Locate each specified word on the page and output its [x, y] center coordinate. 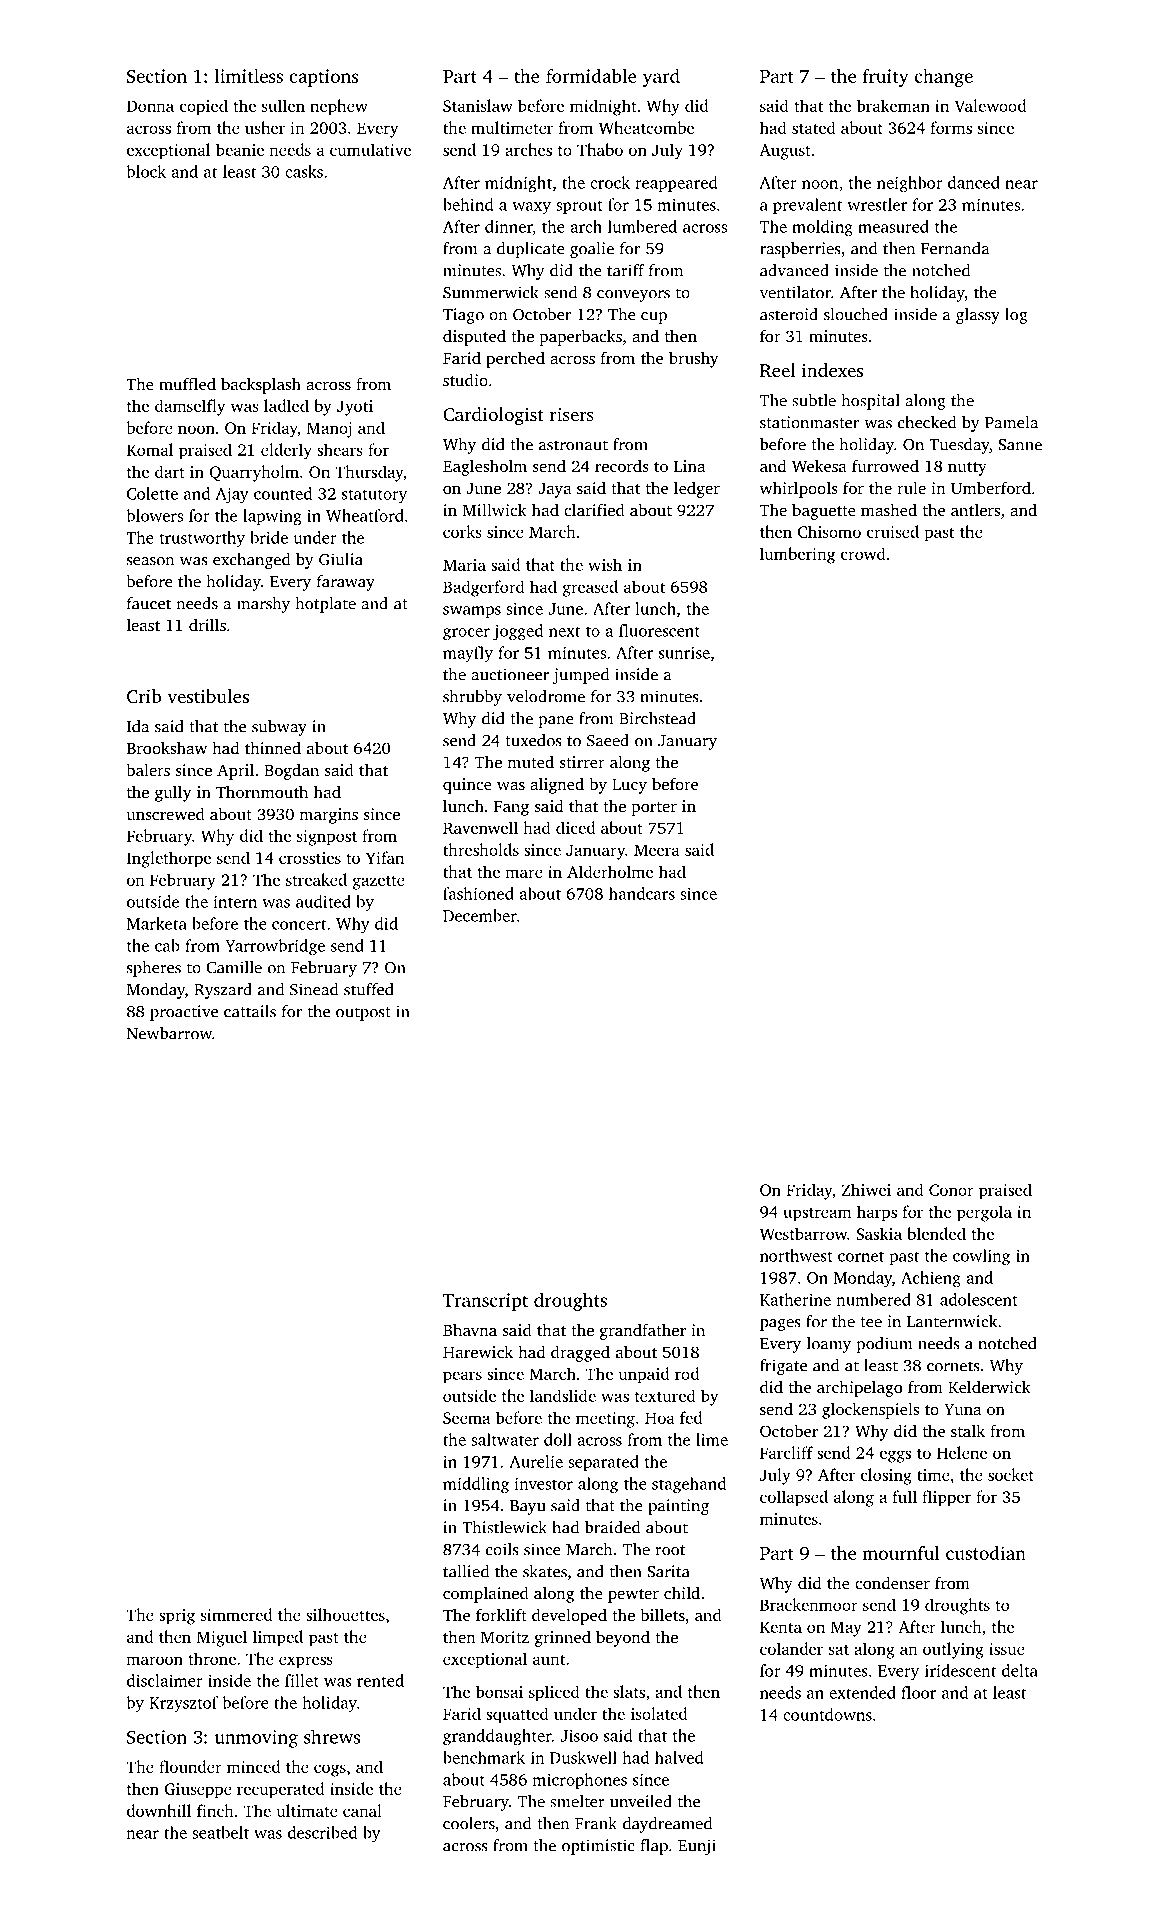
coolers [469, 1823]
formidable [591, 76]
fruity [885, 78]
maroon [154, 1660]
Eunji [697, 1847]
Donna [150, 106]
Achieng [931, 1279]
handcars [642, 893]
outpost [363, 1014]
